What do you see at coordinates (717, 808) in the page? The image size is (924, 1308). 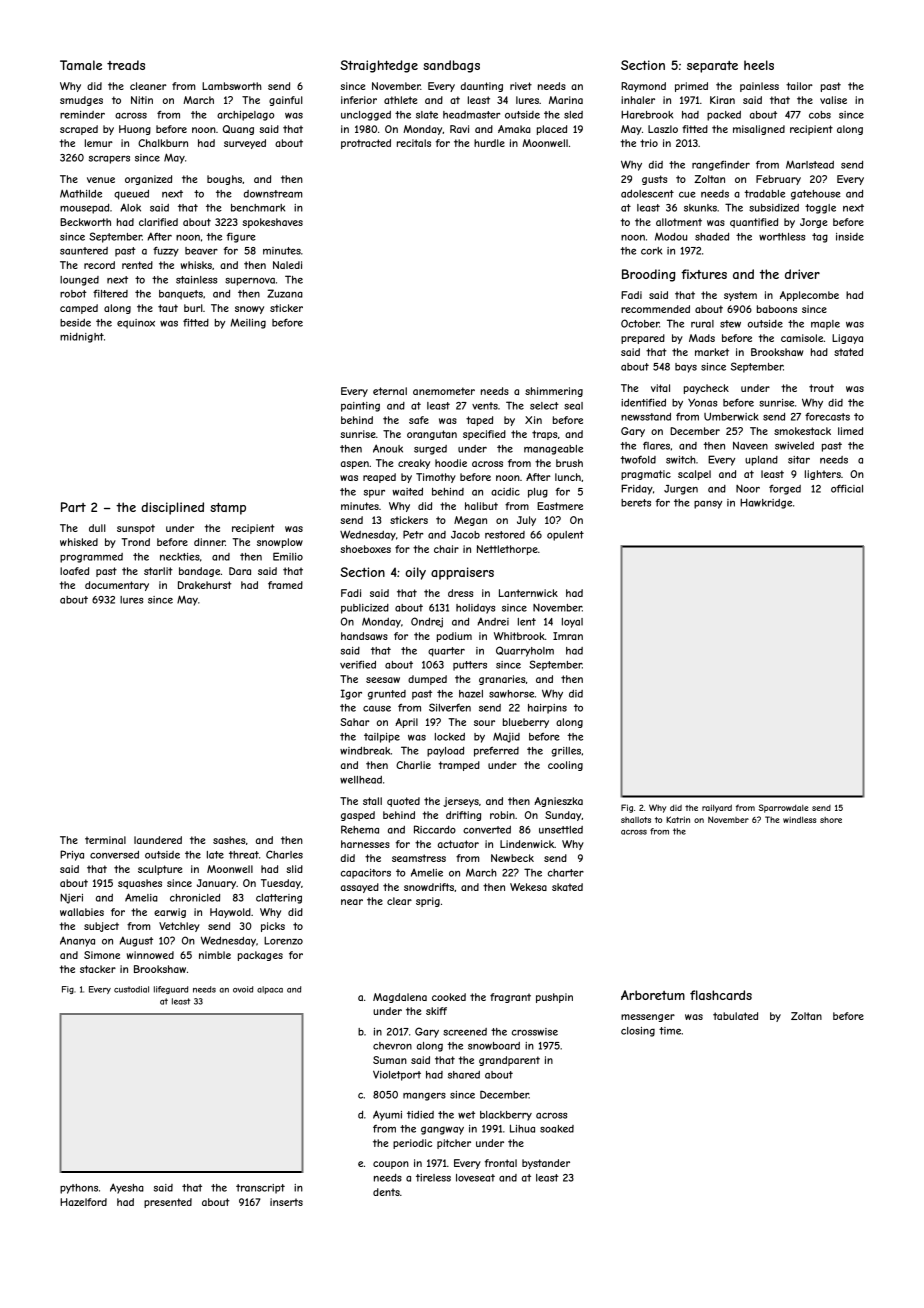 I see `railyard` at bounding box center [717, 808].
